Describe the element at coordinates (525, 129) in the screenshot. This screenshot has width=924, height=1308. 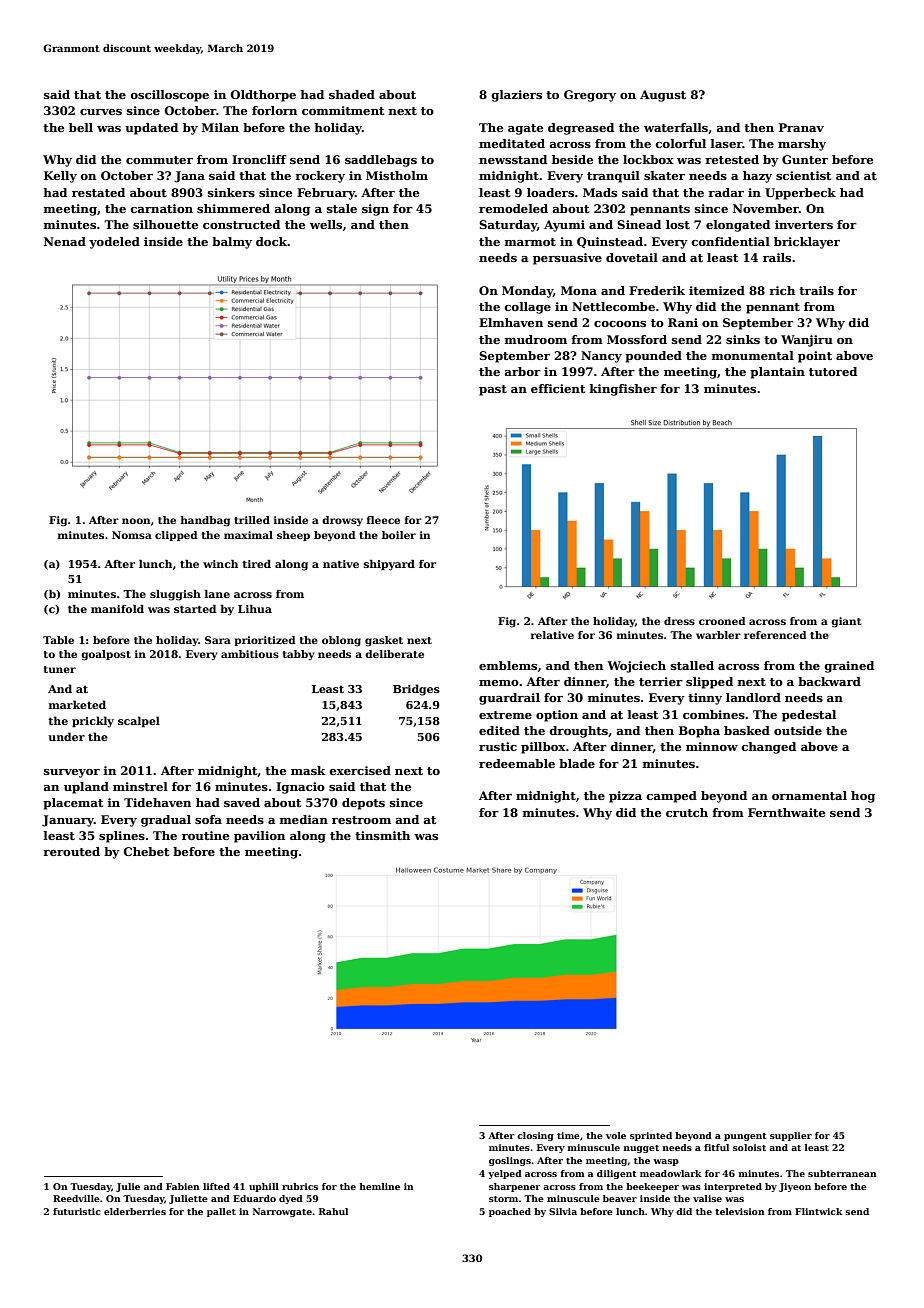
I see `agate` at that location.
